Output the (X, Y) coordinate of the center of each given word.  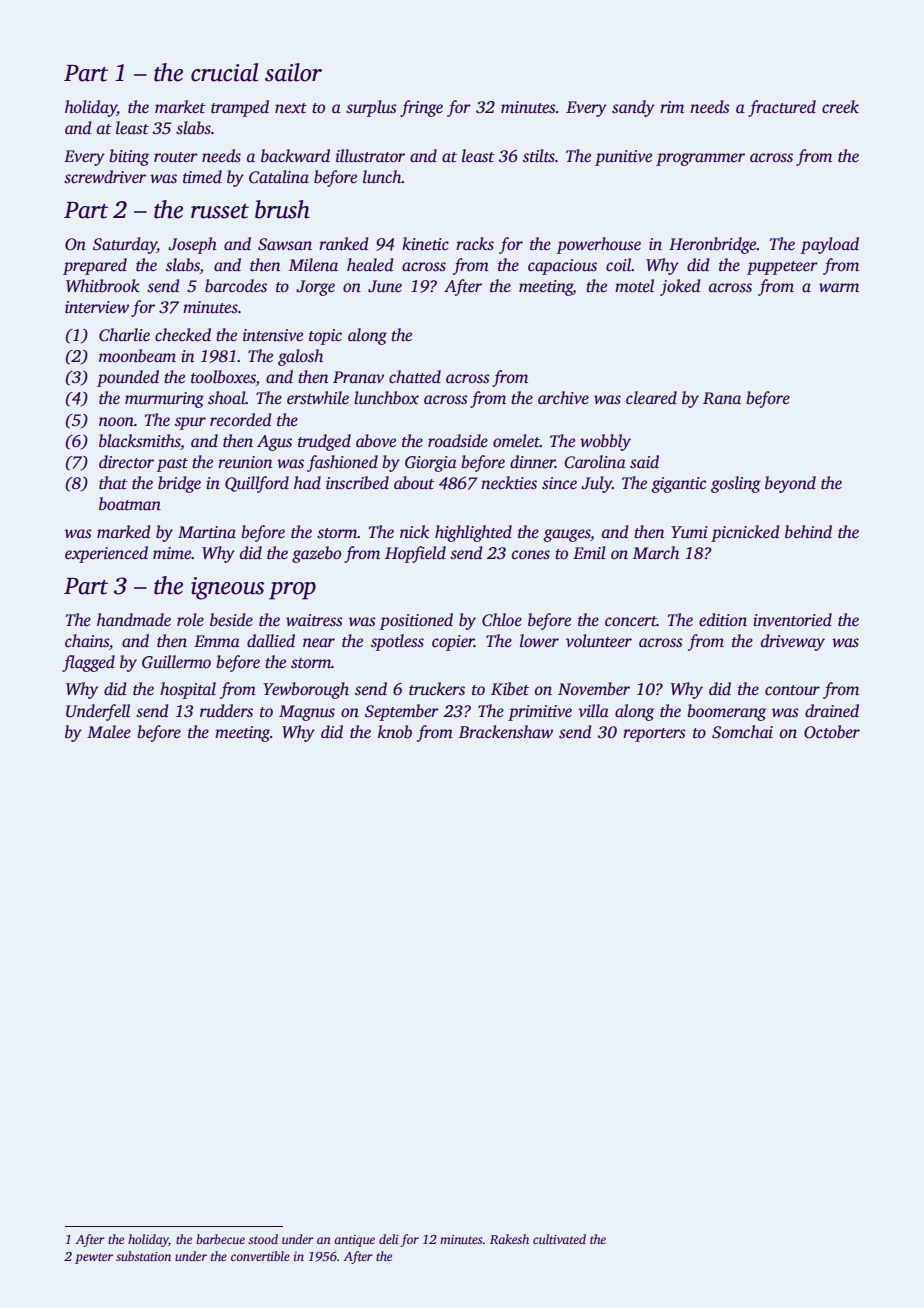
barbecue (220, 1239)
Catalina (279, 177)
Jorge (315, 288)
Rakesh (509, 1239)
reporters (654, 735)
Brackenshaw (506, 732)
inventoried (792, 620)
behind (808, 532)
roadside (458, 441)
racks (475, 244)
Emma (217, 641)
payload (830, 245)
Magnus (307, 713)
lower (539, 641)
